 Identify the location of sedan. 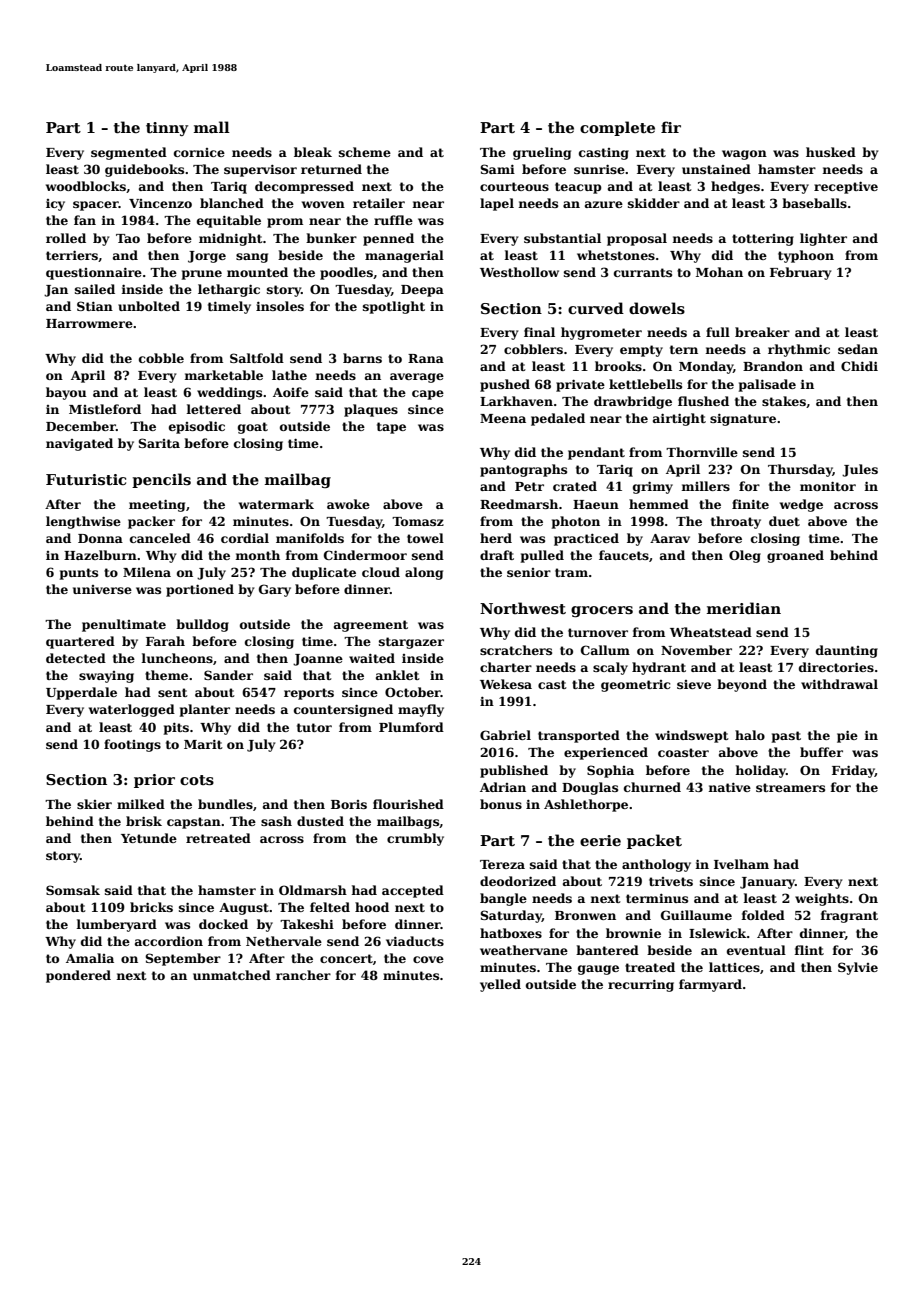
(858, 349).
